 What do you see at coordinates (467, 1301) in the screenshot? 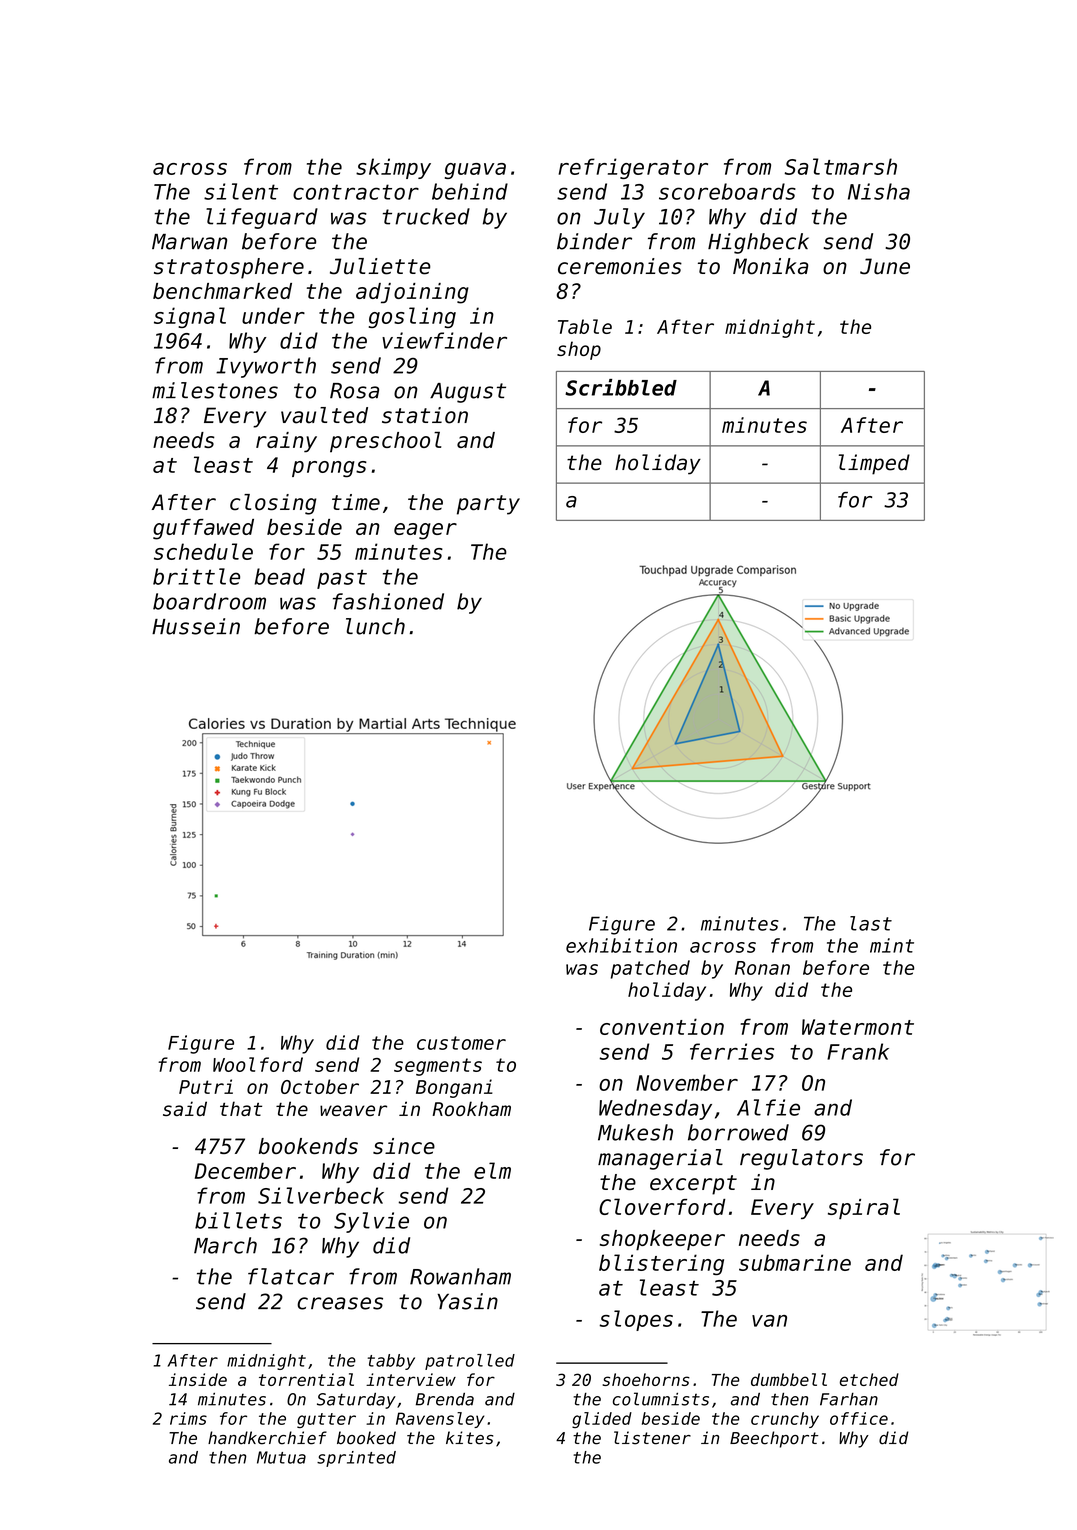
I see `Yasin` at bounding box center [467, 1301].
